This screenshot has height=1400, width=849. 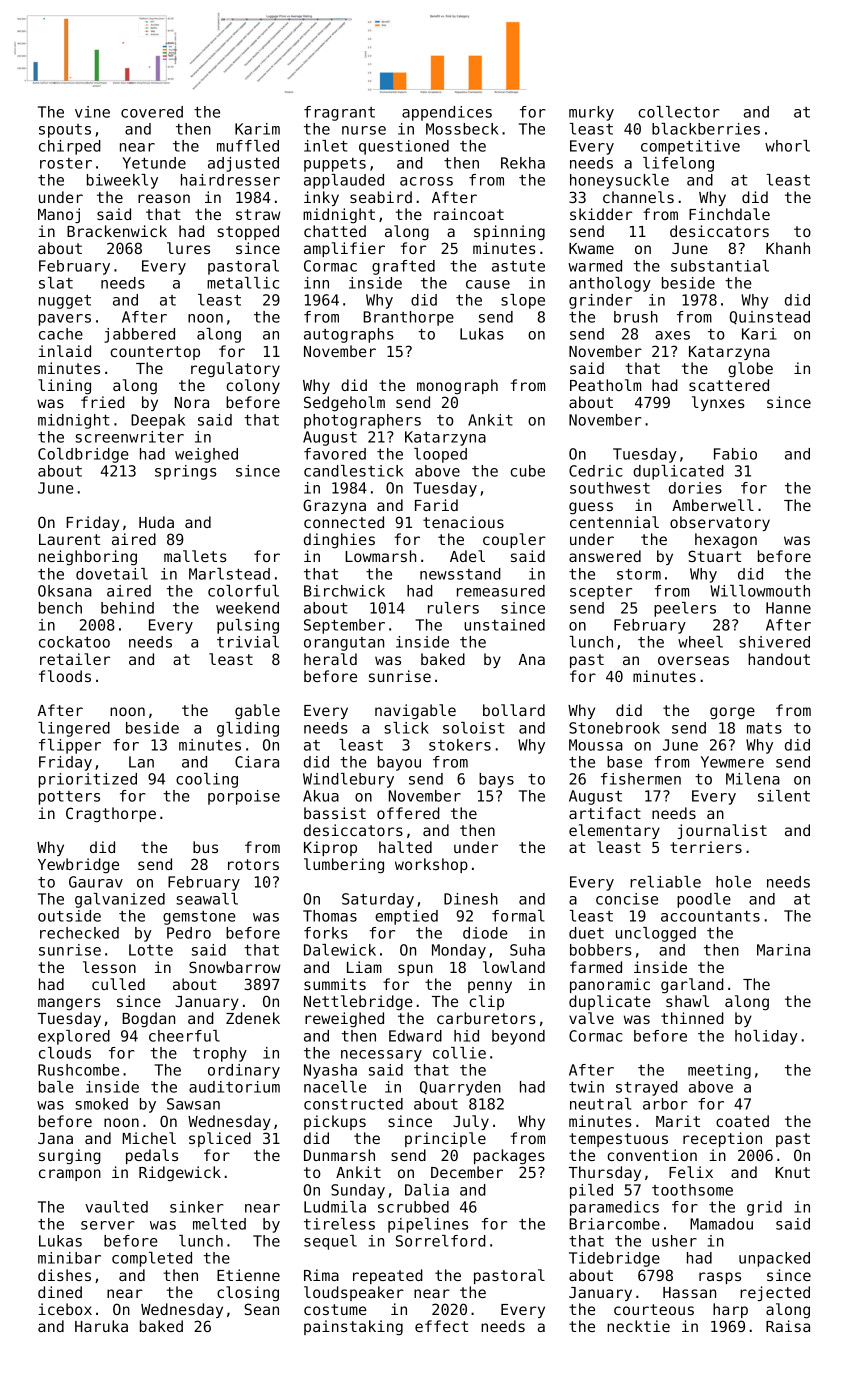 I want to click on painstaking, so click(x=353, y=1327).
